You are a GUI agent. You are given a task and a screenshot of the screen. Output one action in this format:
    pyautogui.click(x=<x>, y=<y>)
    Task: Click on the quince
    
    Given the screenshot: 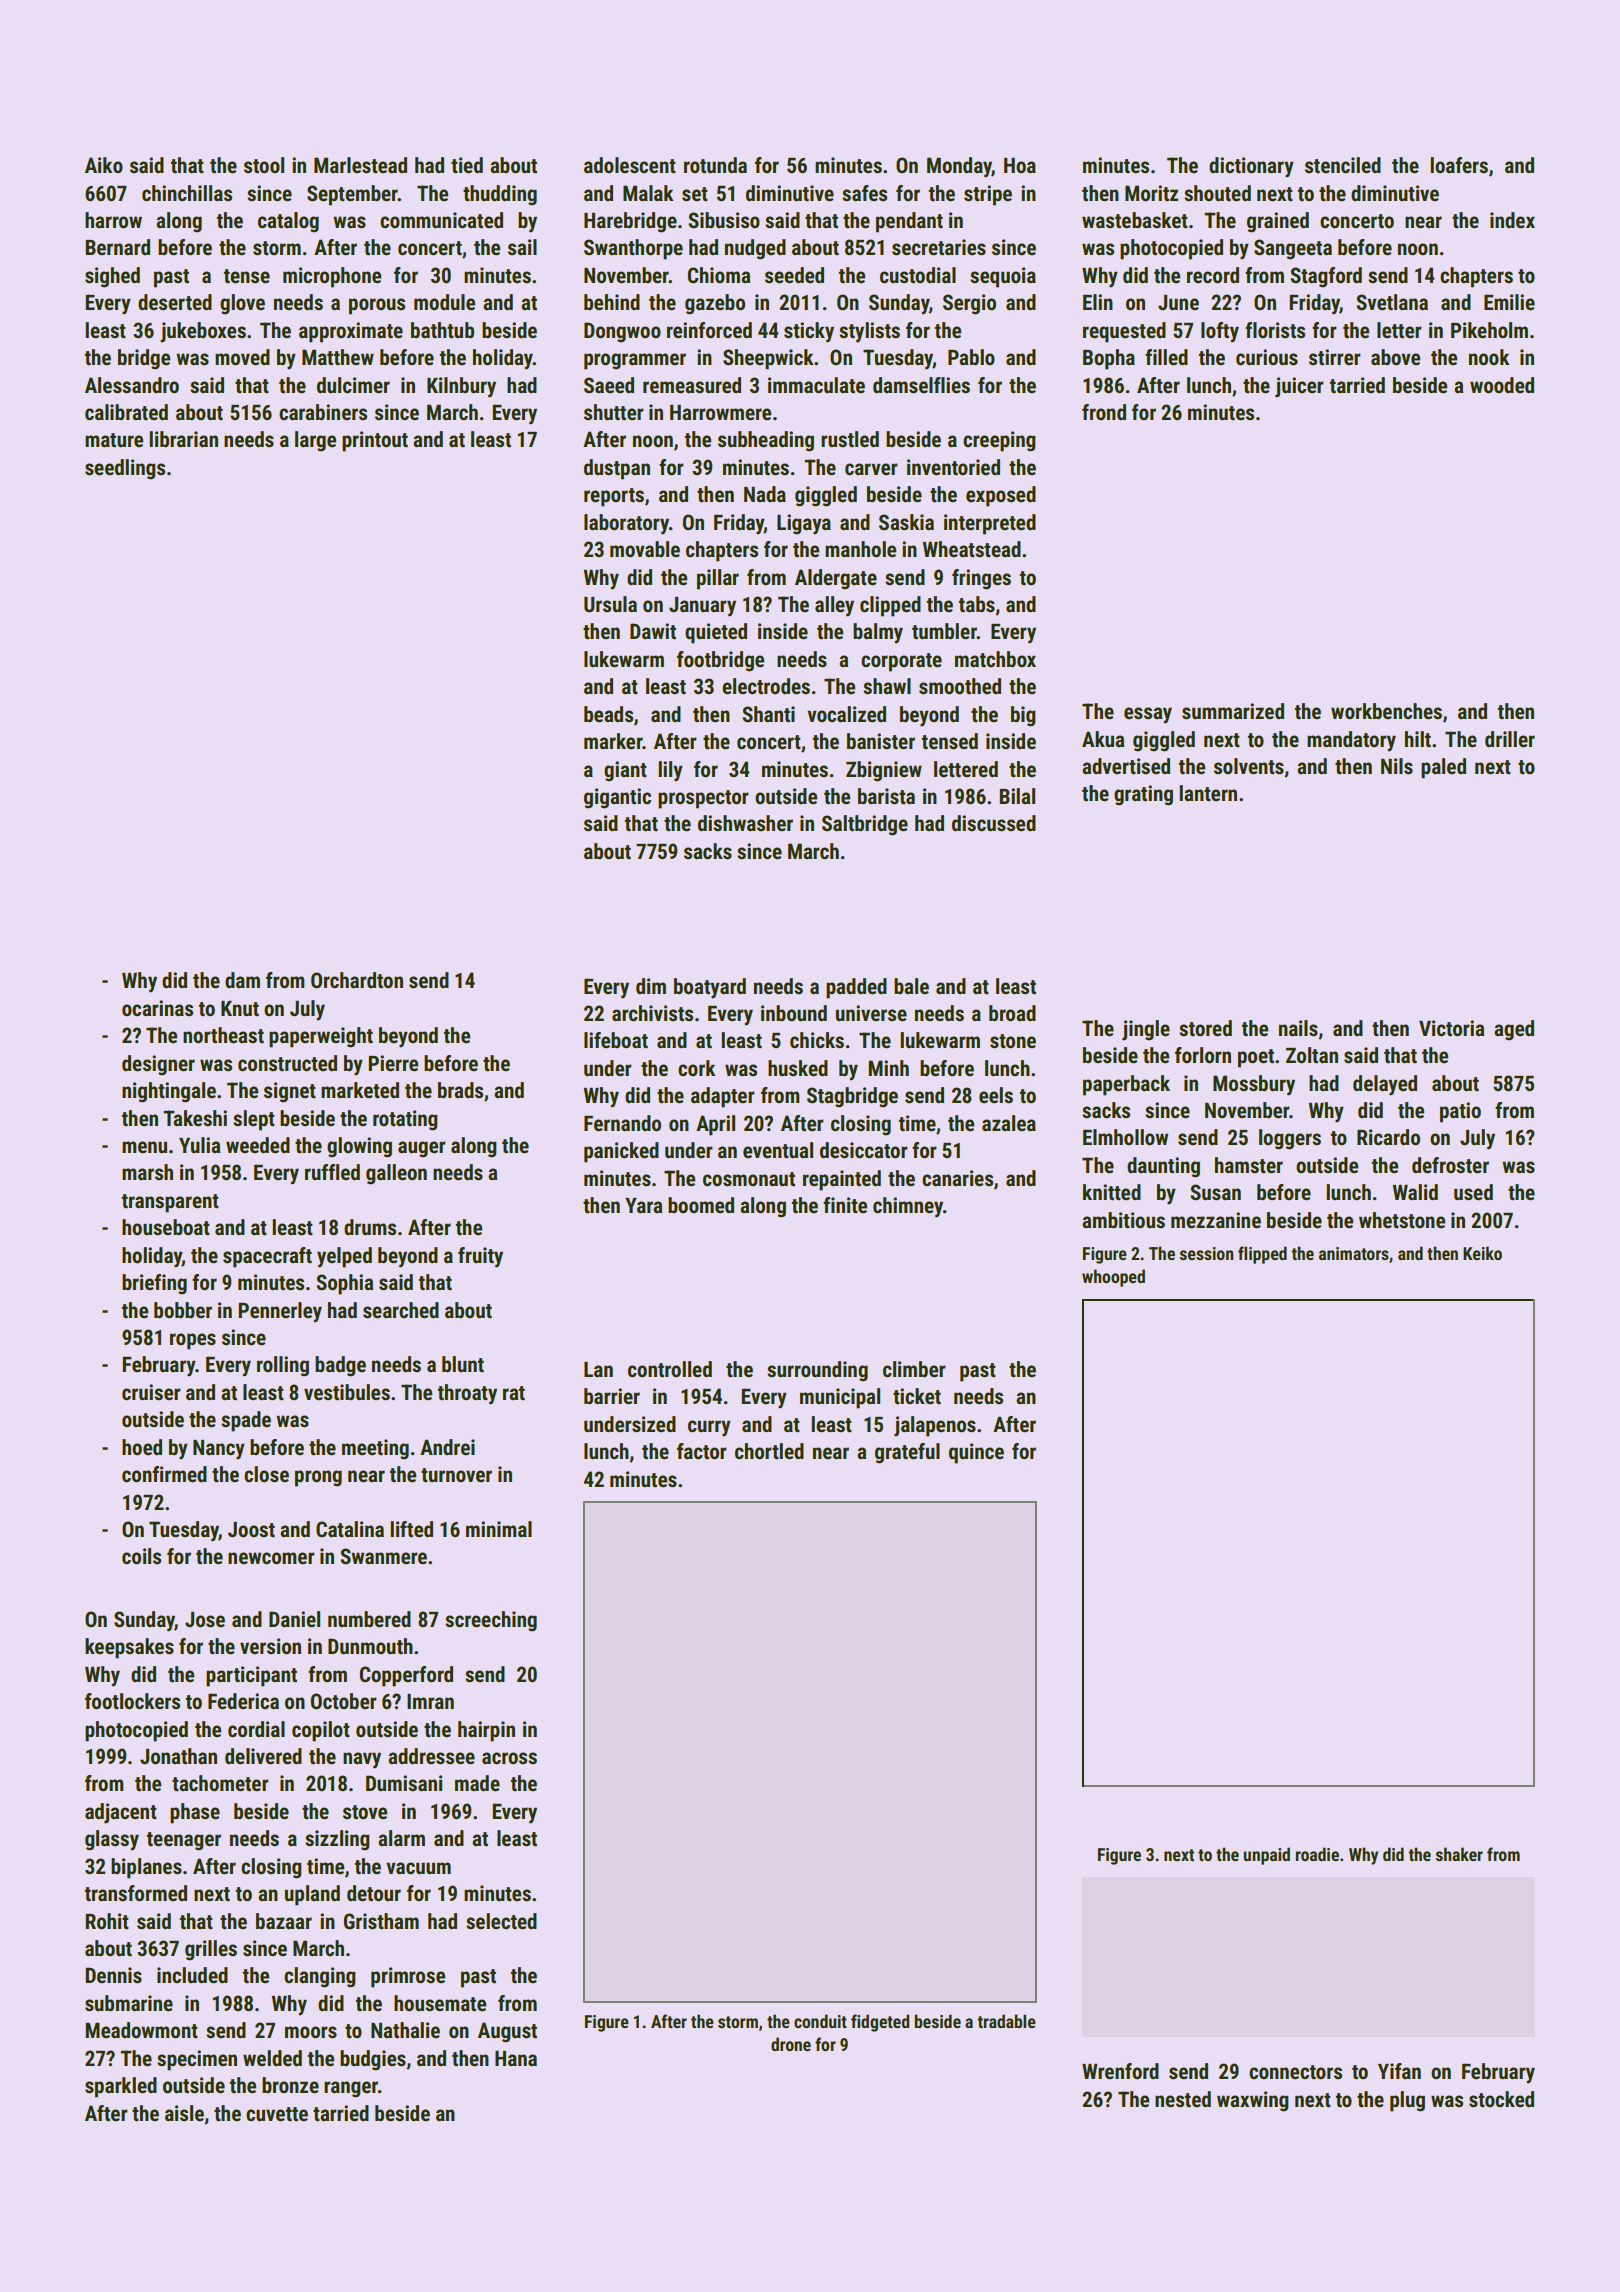 What is the action you would take?
    pyautogui.click(x=976, y=1453)
